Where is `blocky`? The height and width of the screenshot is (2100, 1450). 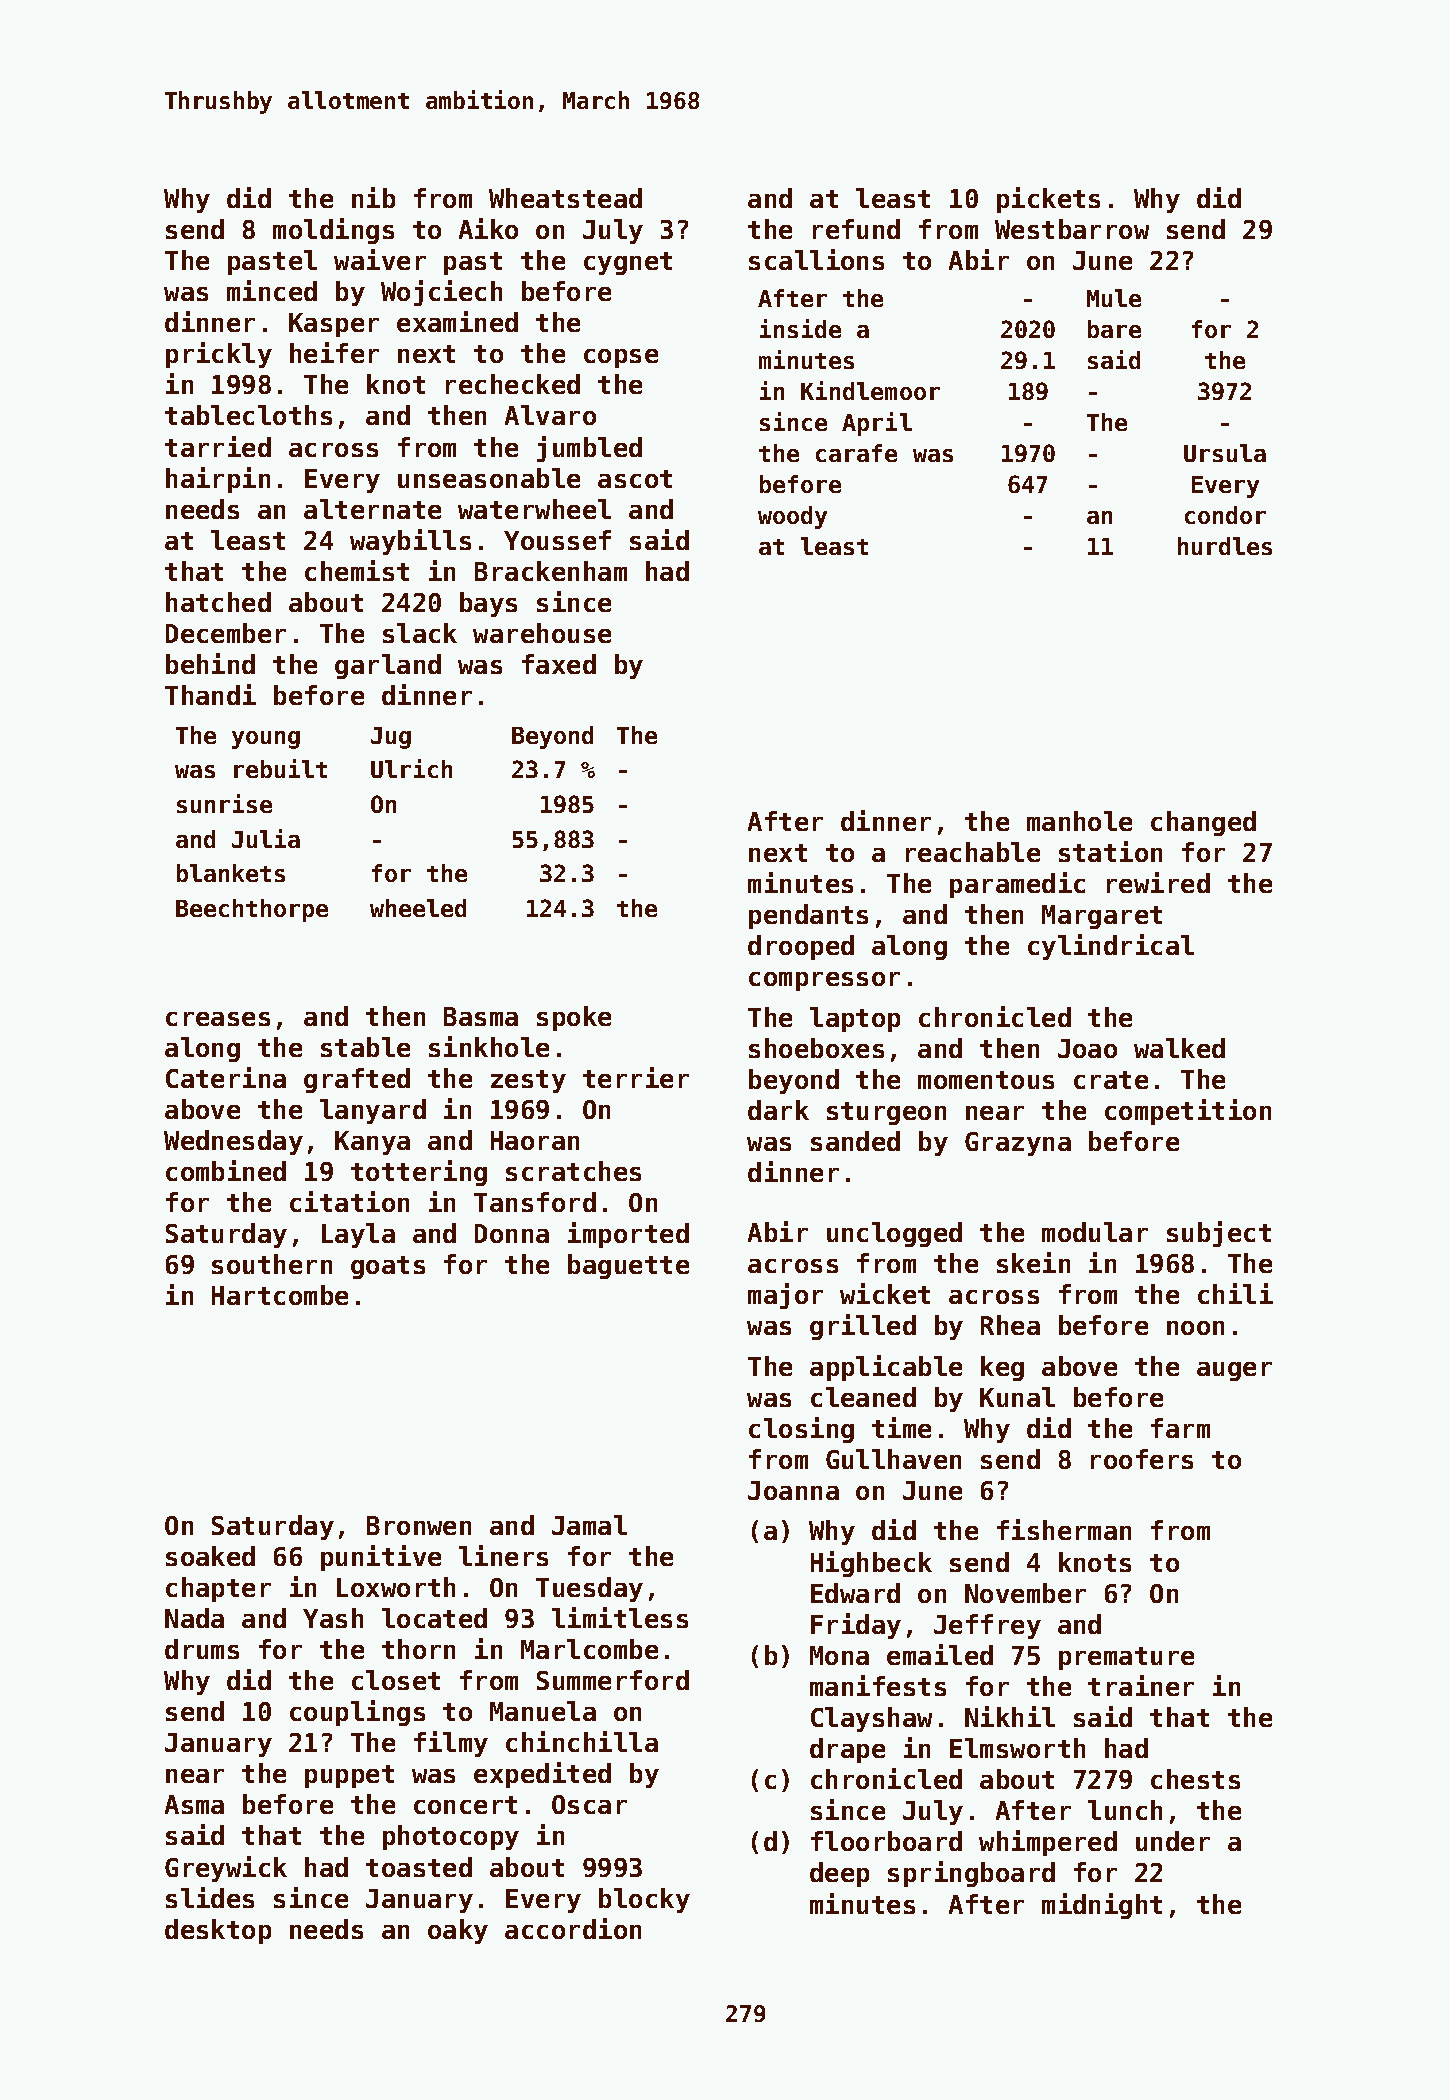 blocky is located at coordinates (644, 1900).
